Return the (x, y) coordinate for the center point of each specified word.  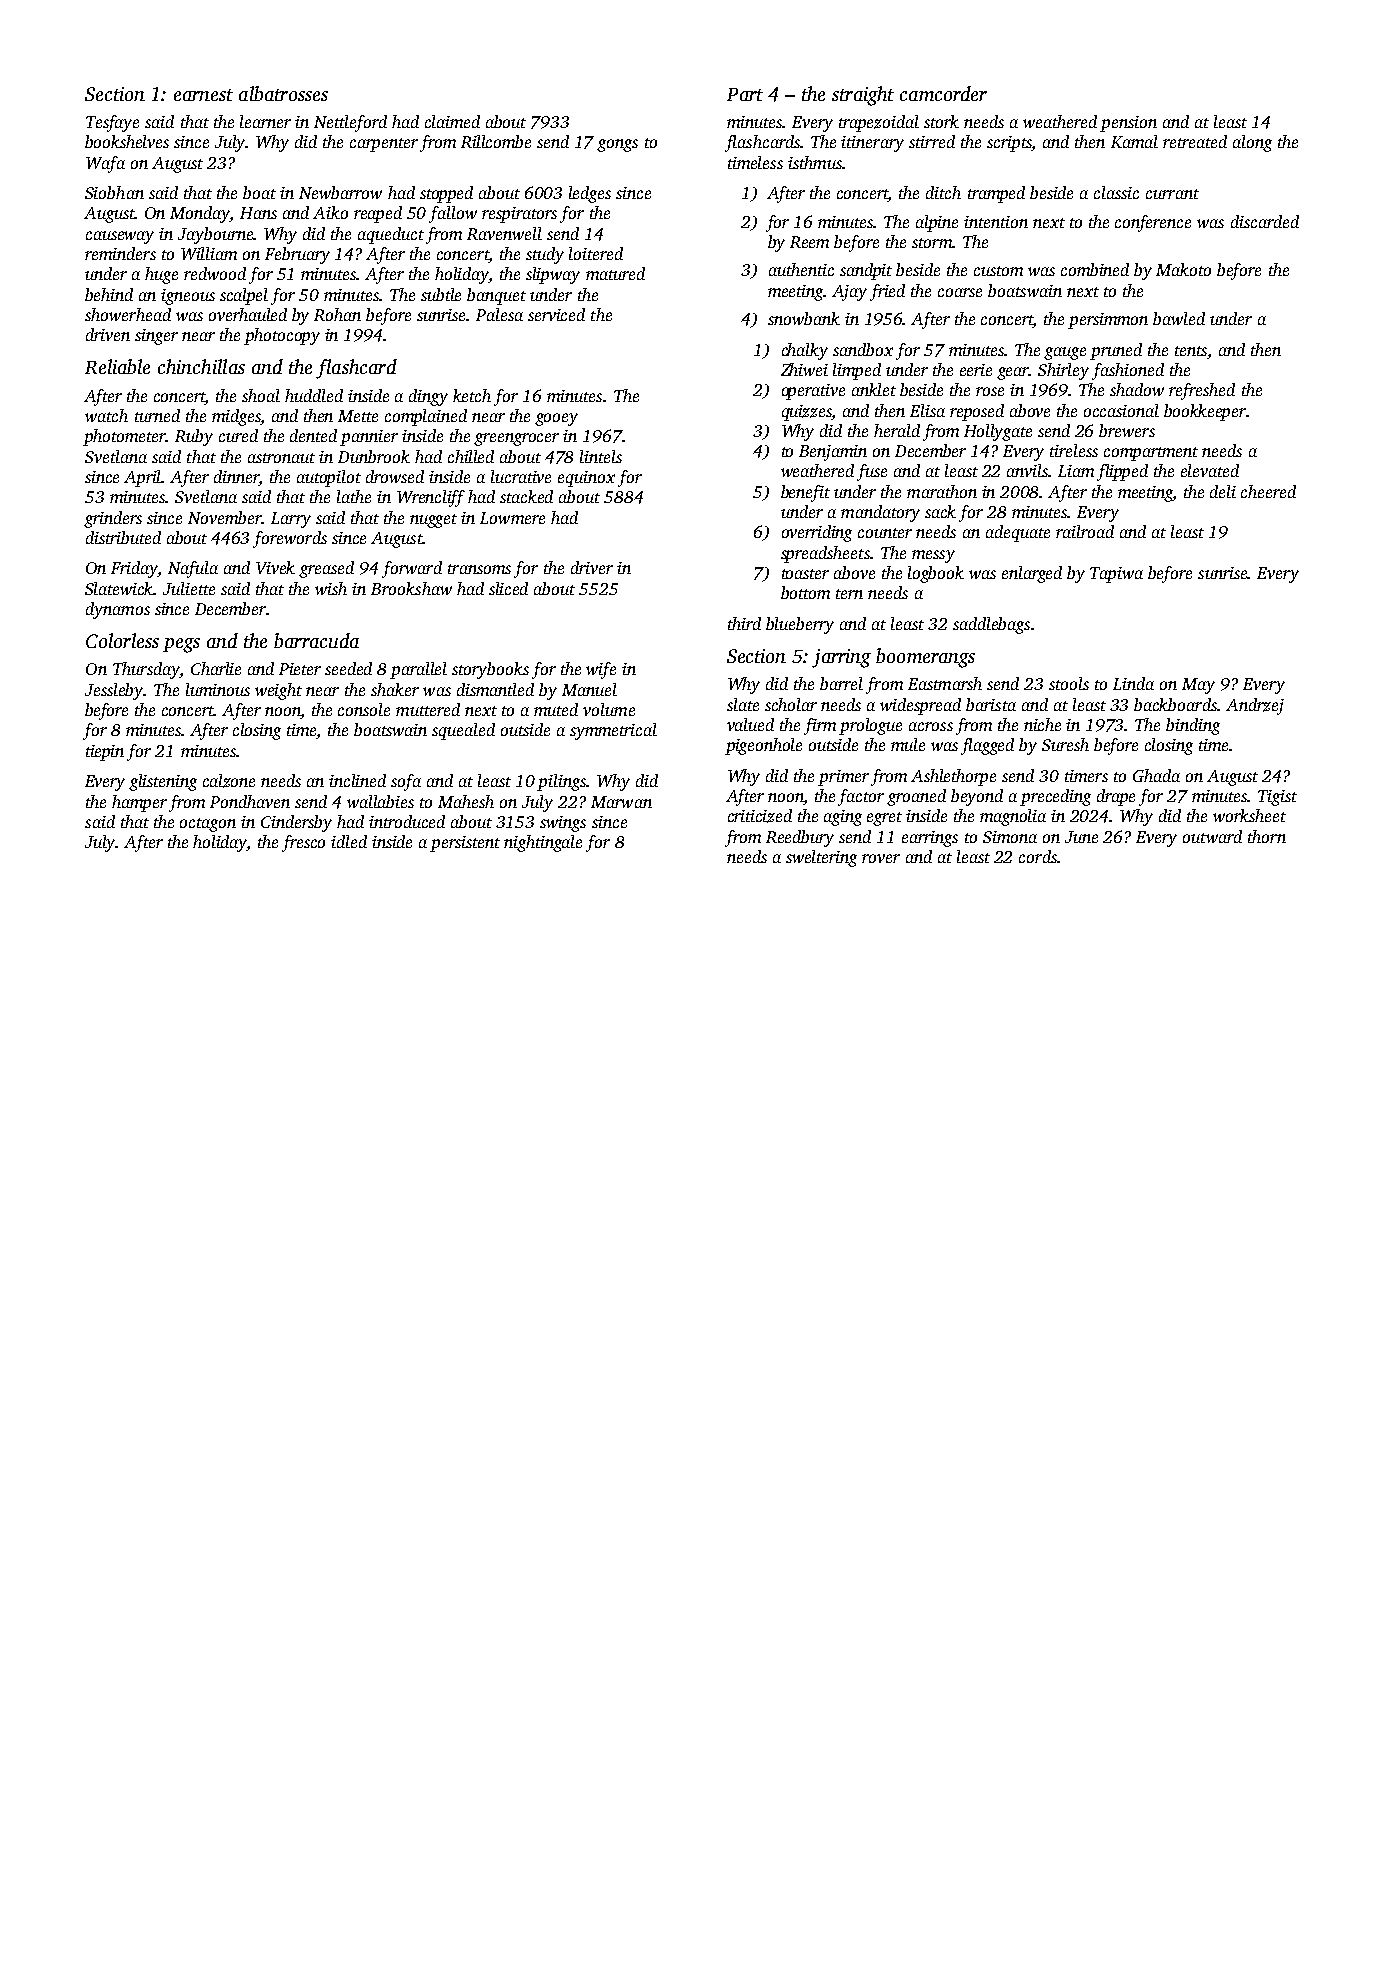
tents (1191, 351)
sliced (508, 588)
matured (615, 273)
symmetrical (613, 731)
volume (609, 709)
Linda (1133, 683)
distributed (123, 537)
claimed (452, 121)
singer (156, 337)
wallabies (380, 801)
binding (1193, 726)
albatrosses (283, 93)
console (364, 709)
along (1252, 143)
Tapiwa (1116, 575)
